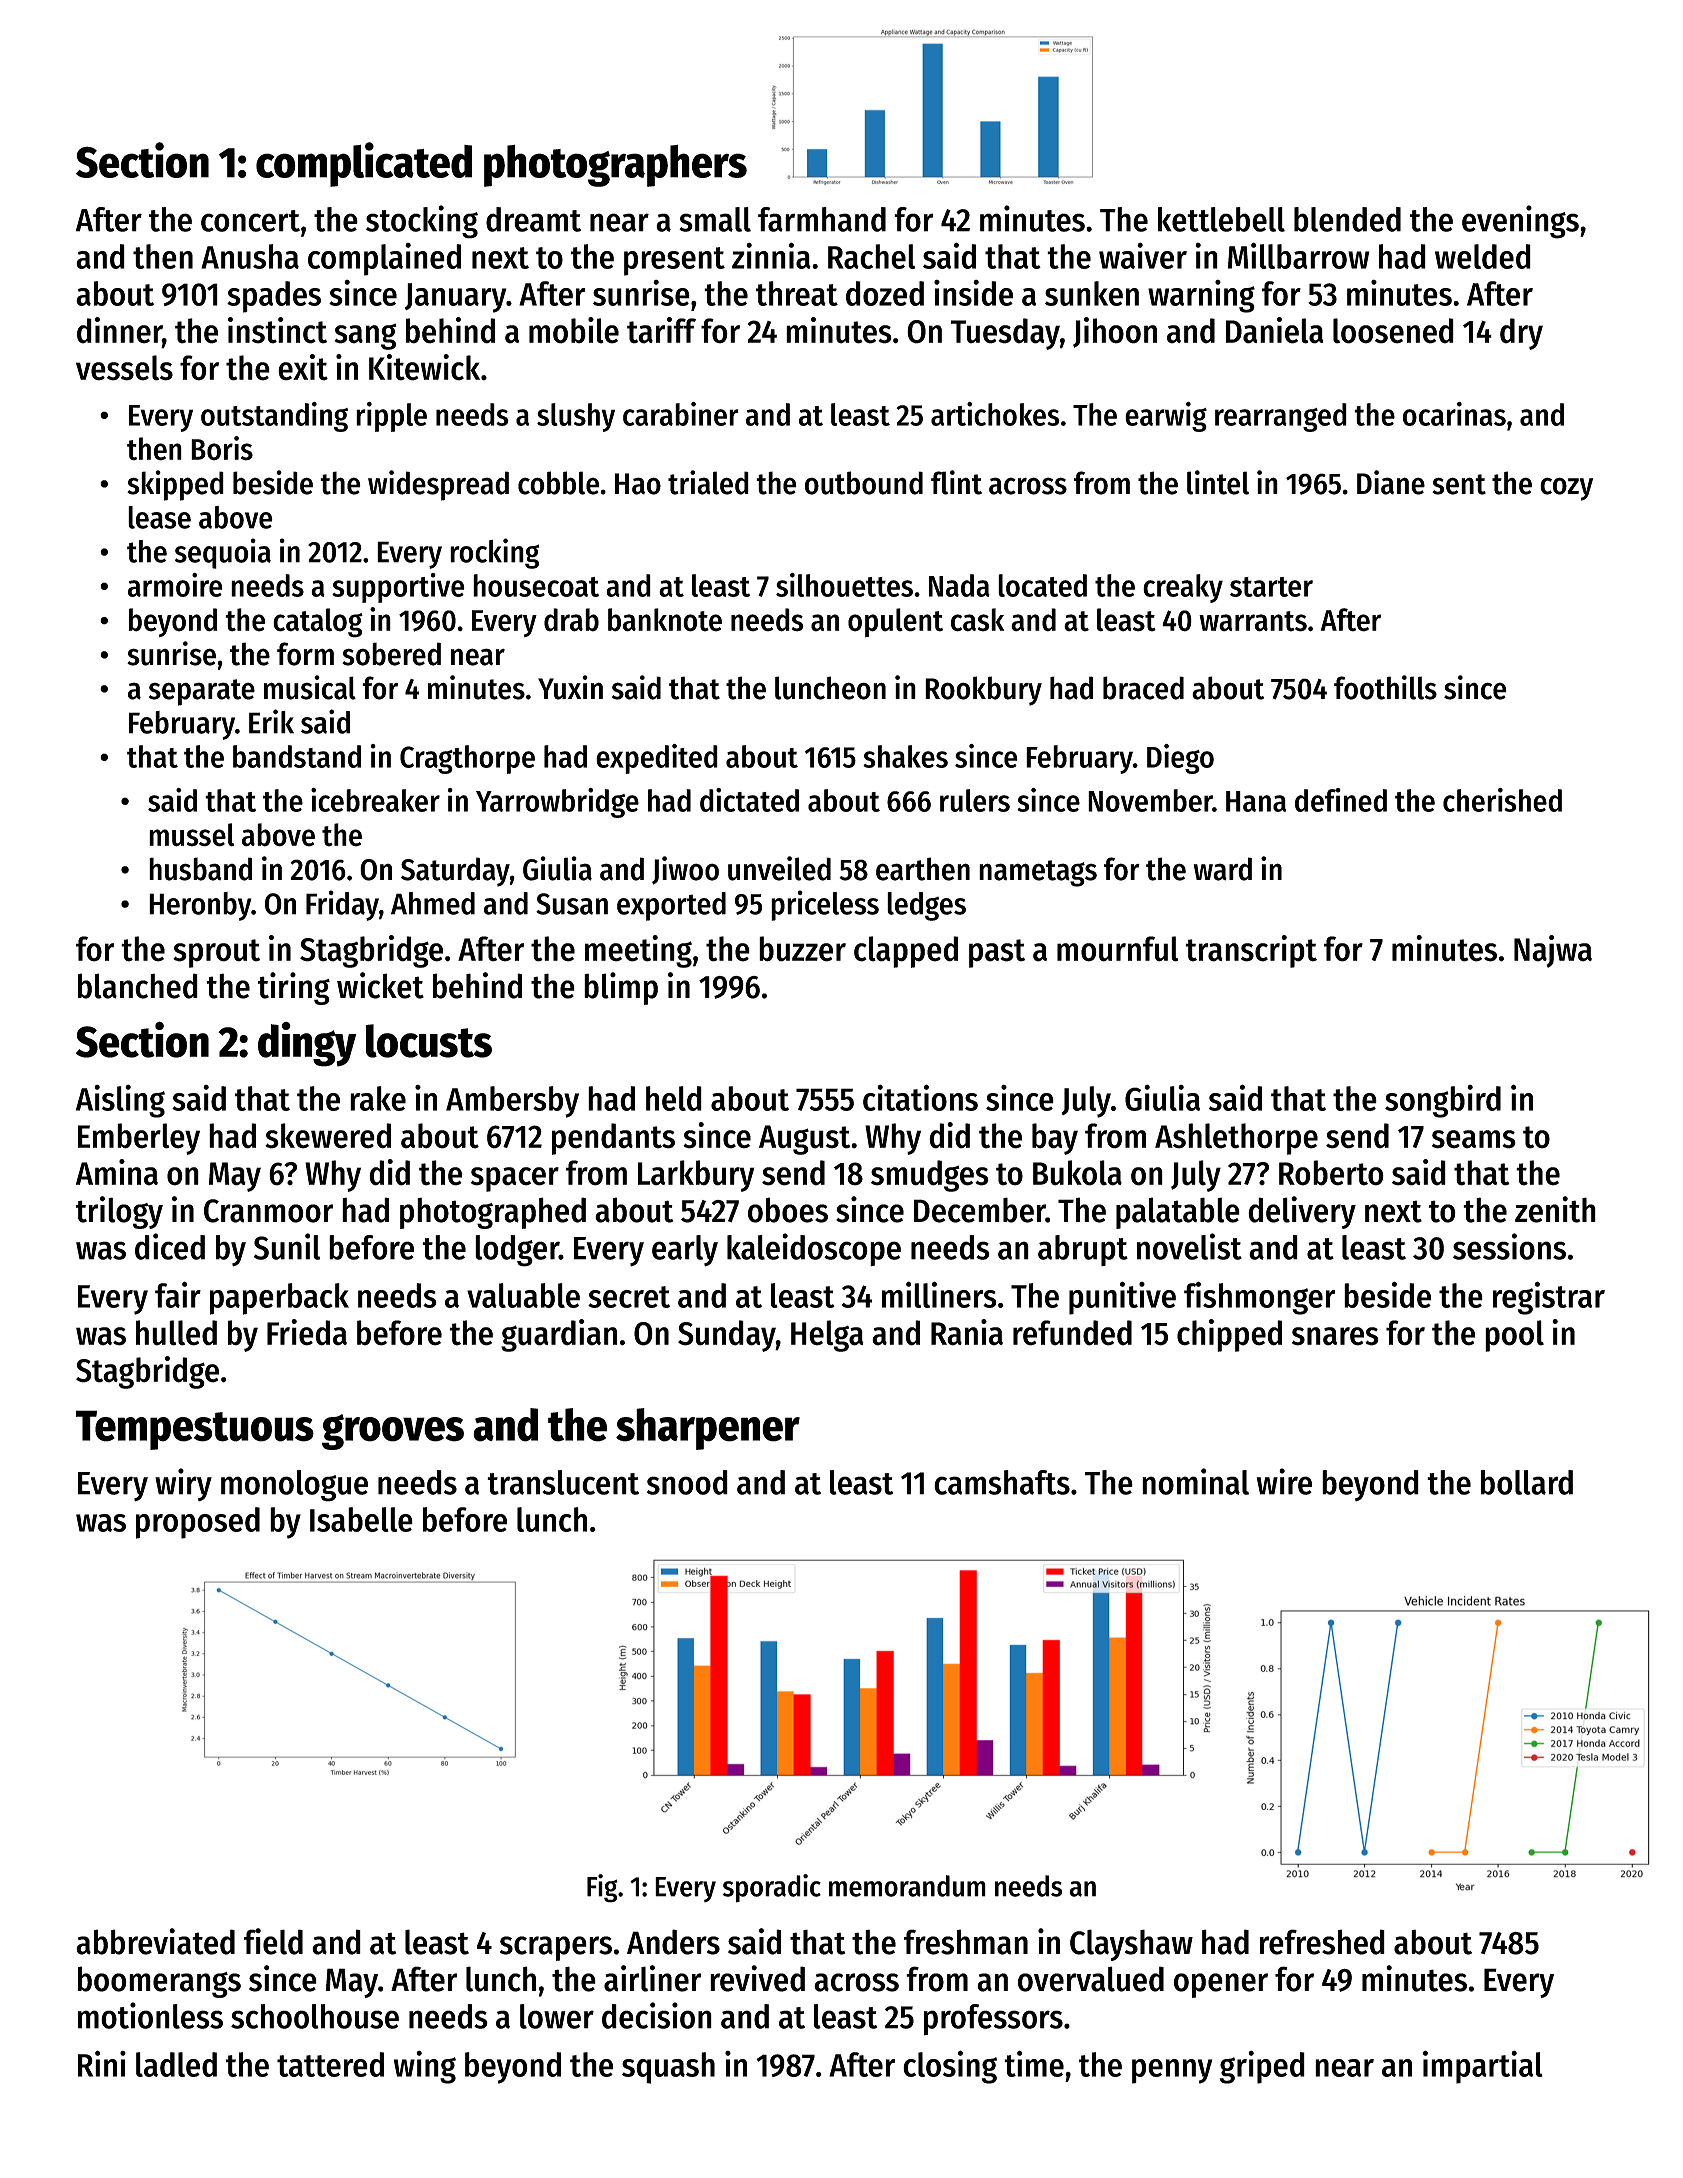 Image resolution: width=1683 pixels, height=2178 pixels. What do you see at coordinates (175, 585) in the screenshot?
I see `armoire` at bounding box center [175, 585].
